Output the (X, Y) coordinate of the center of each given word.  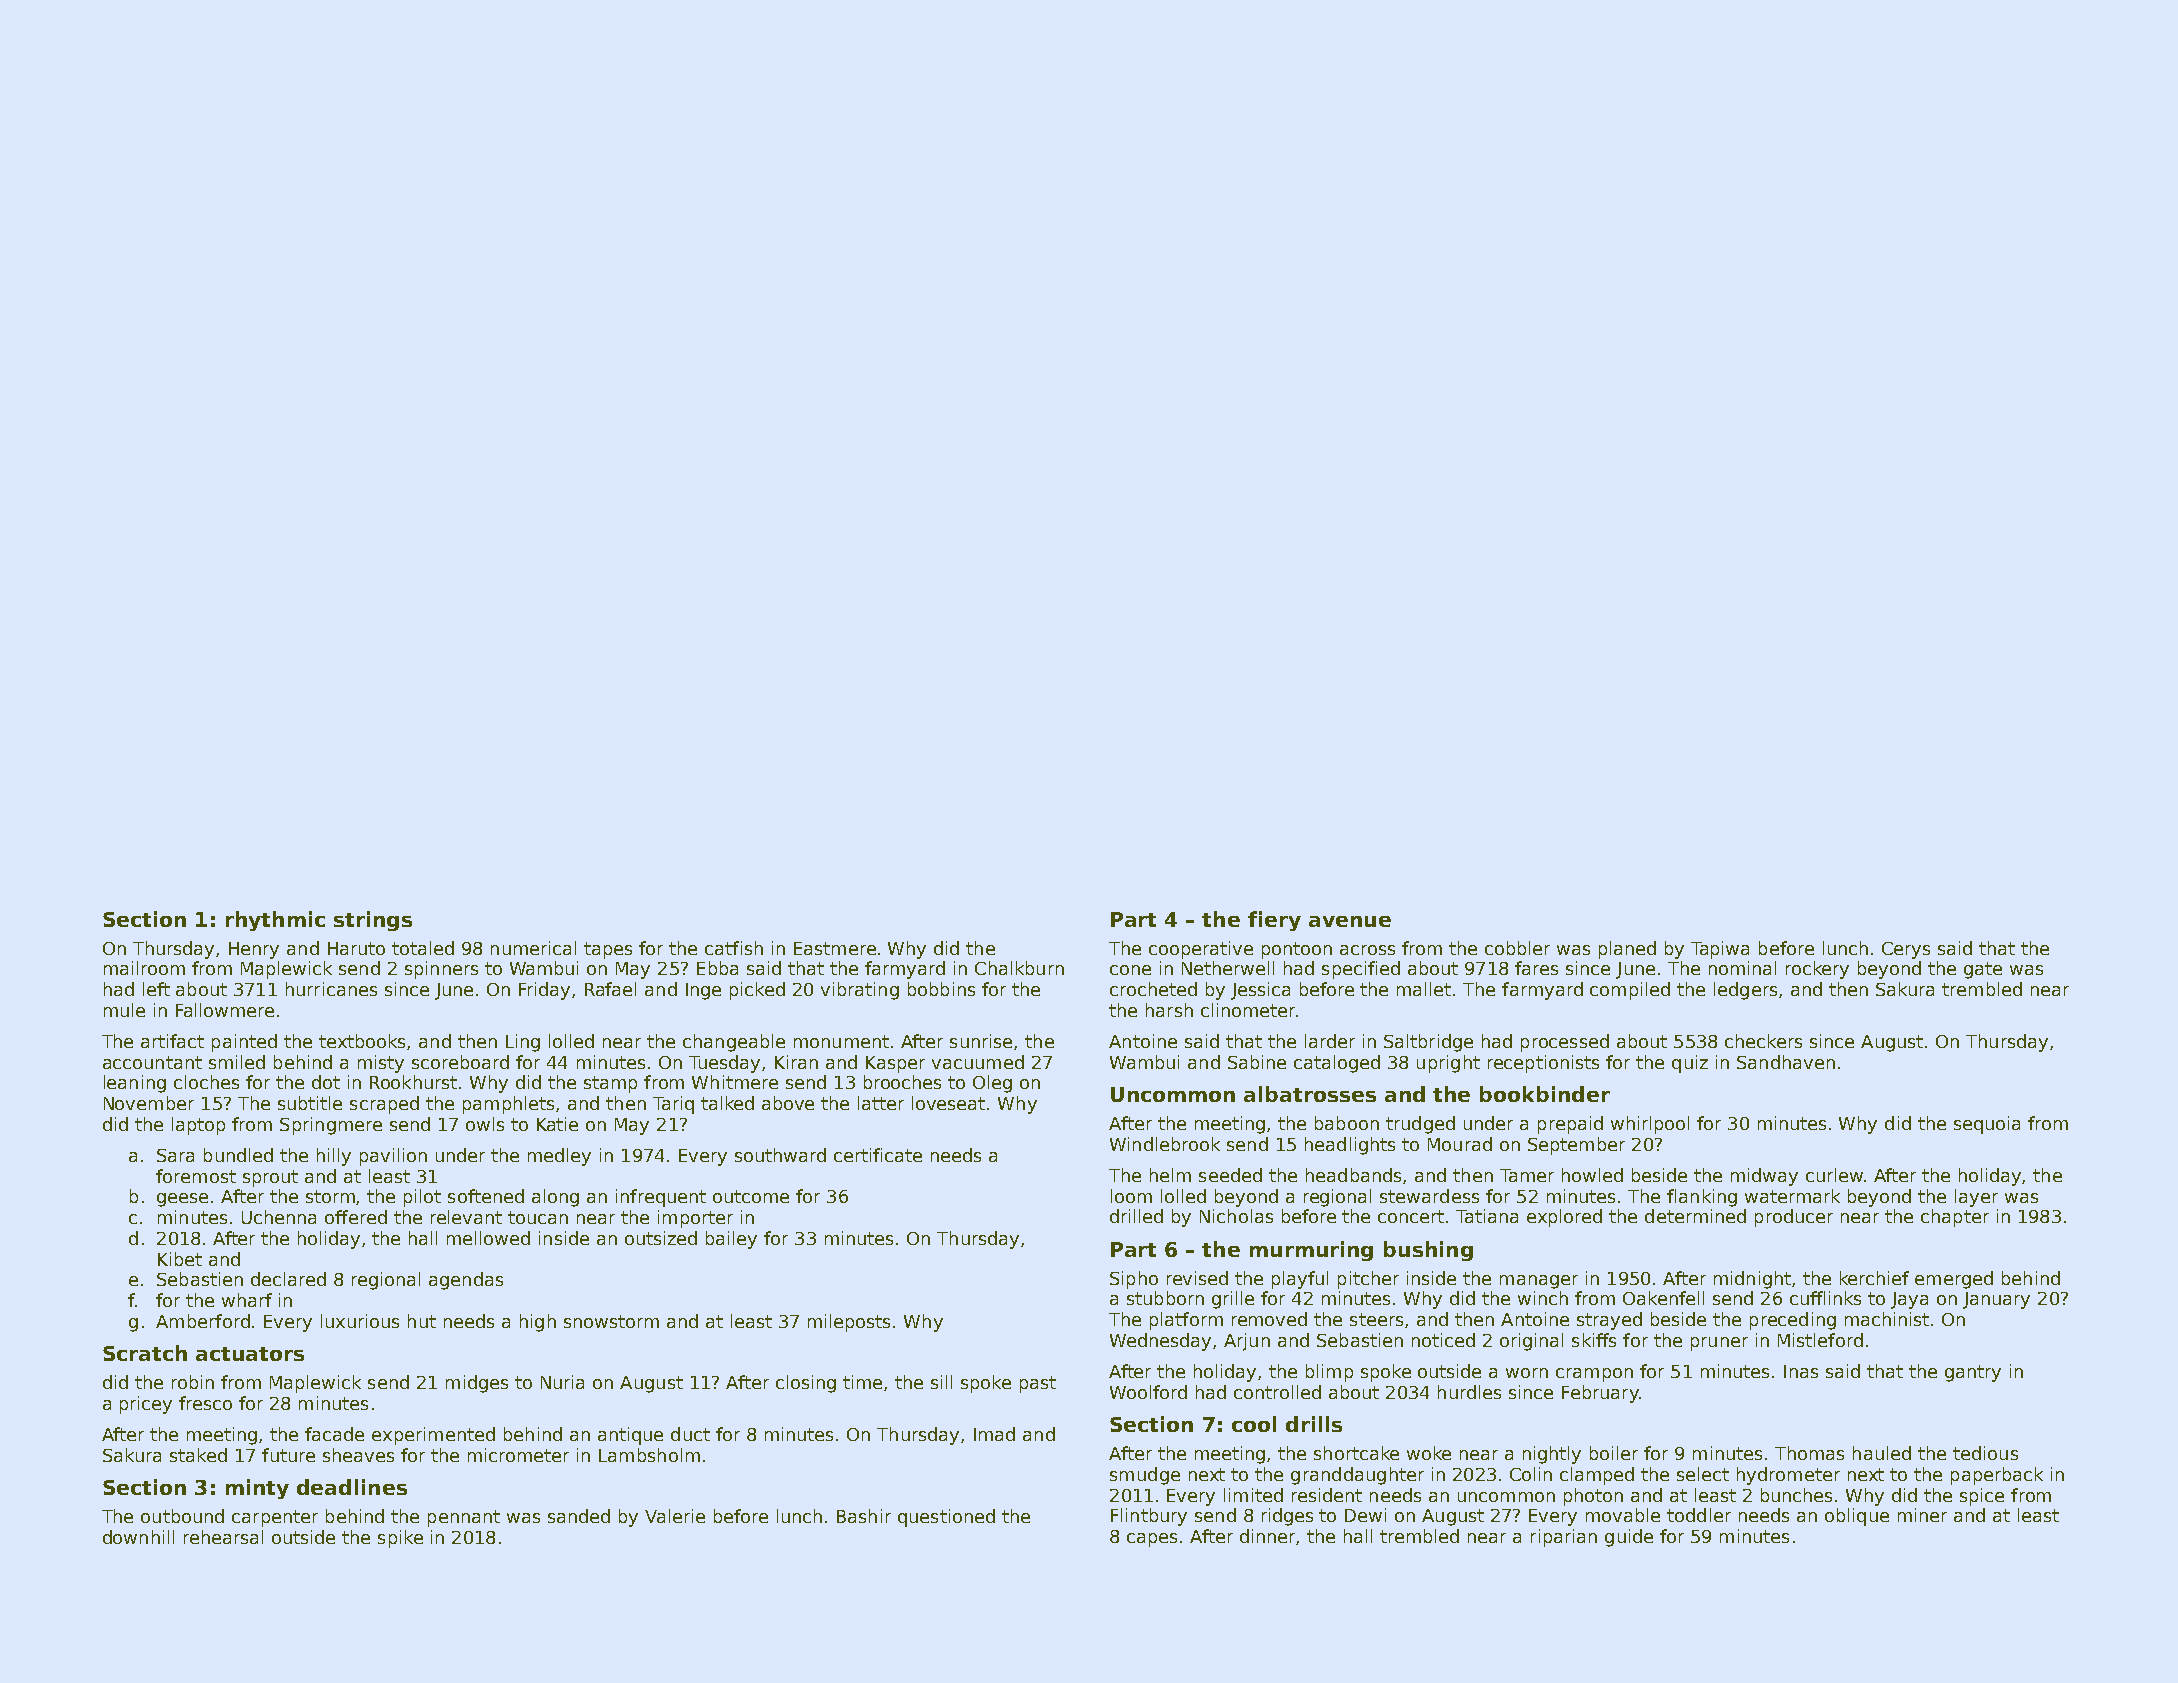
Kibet (180, 1259)
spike (400, 1539)
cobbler (1517, 948)
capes (1152, 1540)
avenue (1350, 921)
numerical (533, 948)
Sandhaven (1786, 1062)
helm (1170, 1175)
